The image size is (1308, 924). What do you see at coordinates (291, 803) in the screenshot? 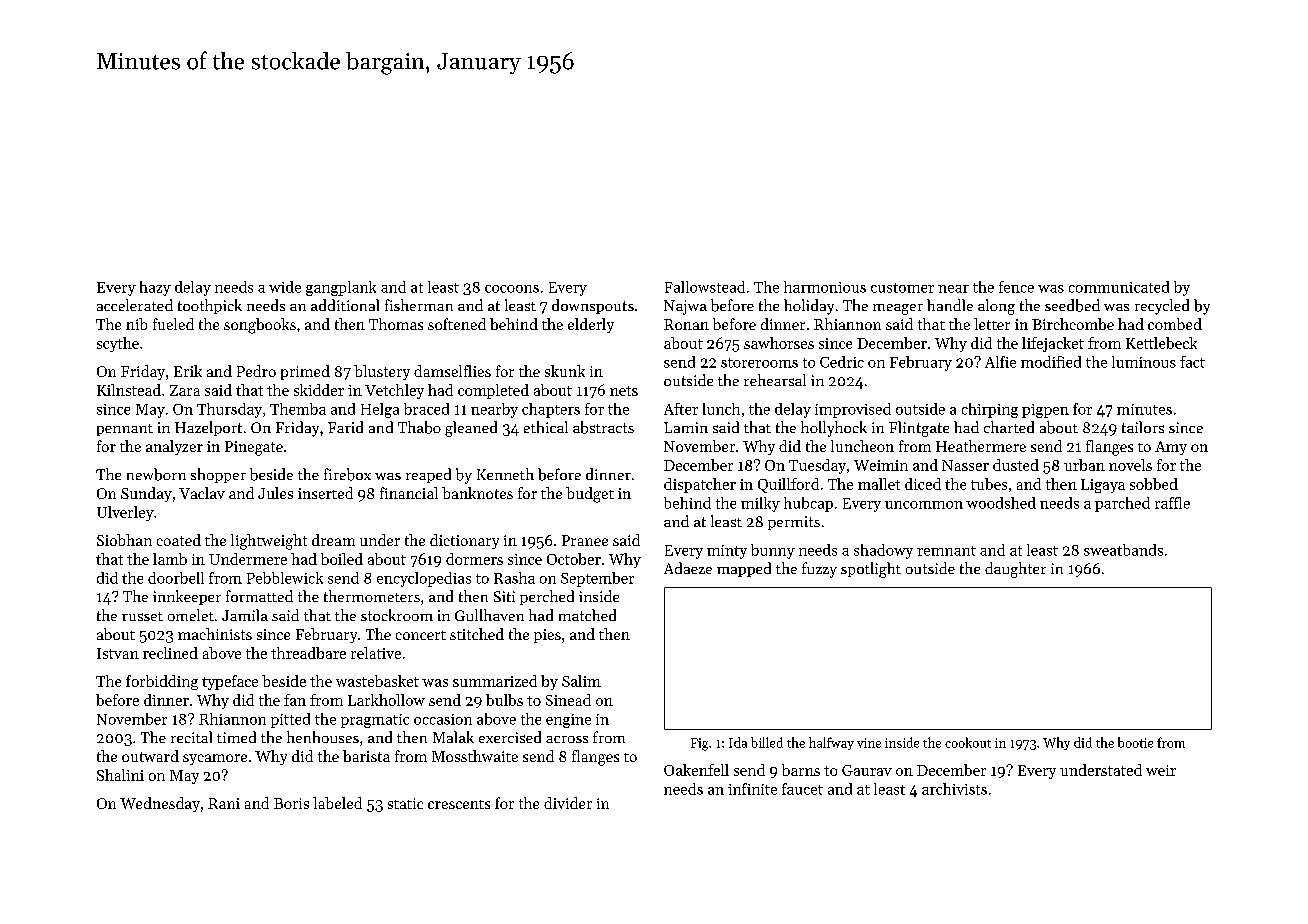
I see `Boris` at bounding box center [291, 803].
